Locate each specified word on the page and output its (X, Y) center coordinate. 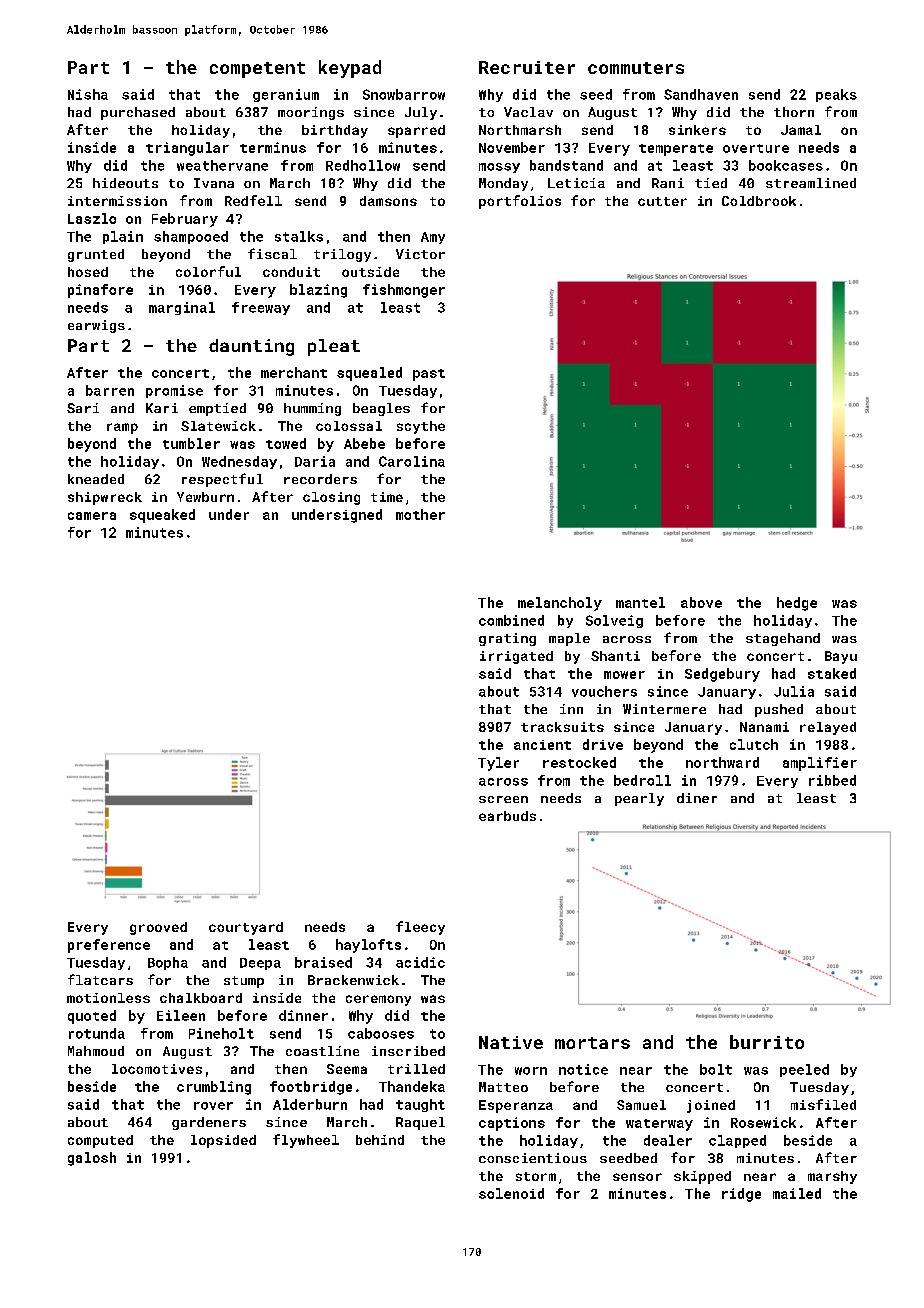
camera (92, 516)
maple (569, 639)
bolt (716, 1069)
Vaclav (528, 112)
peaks (836, 95)
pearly (639, 799)
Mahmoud (96, 1051)
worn (531, 1071)
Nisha (88, 94)
